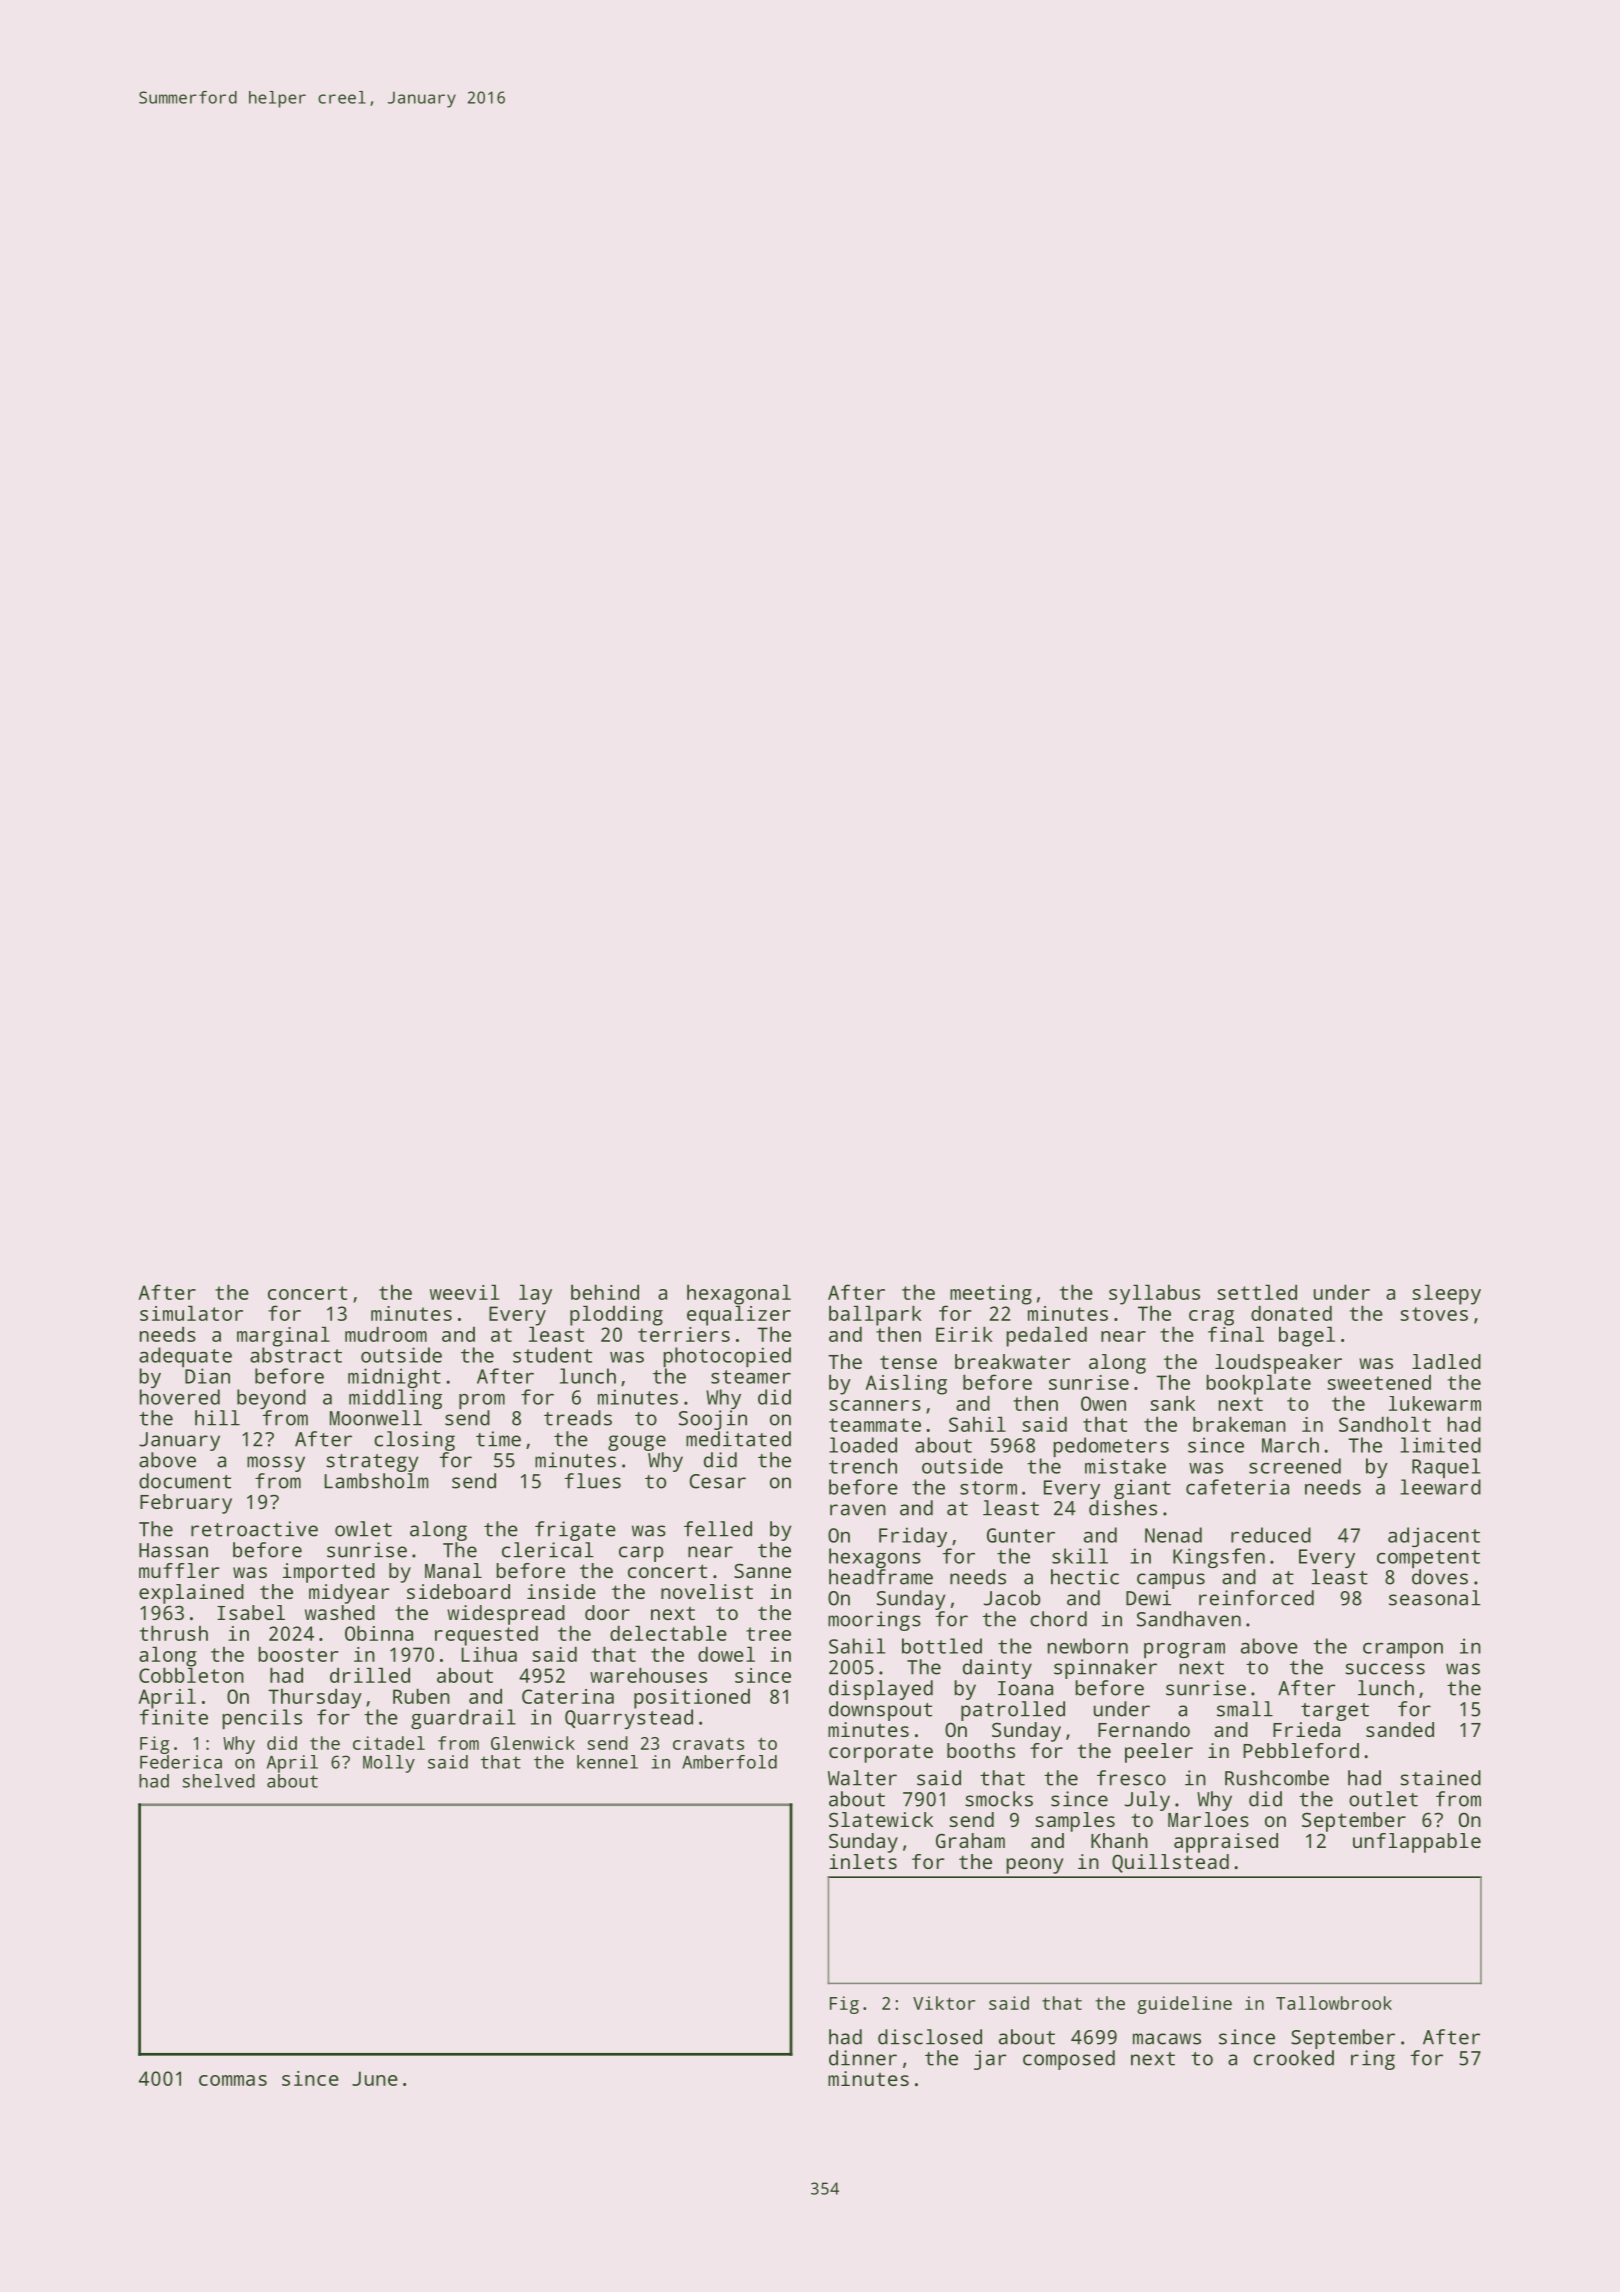 This screenshot has height=2292, width=1620. I want to click on sideboard, so click(458, 1591).
